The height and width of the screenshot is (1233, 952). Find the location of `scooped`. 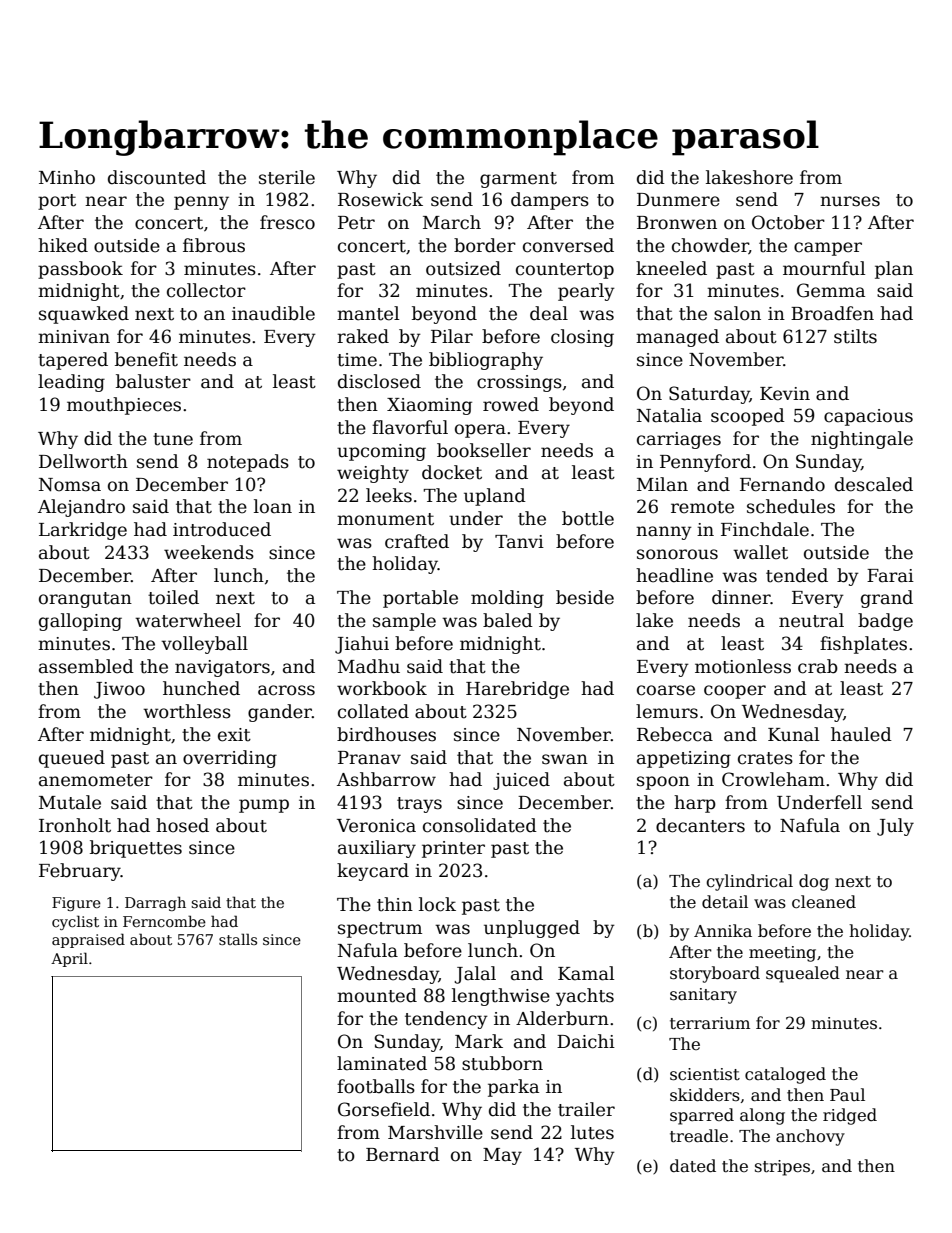

scooped is located at coordinates (748, 417).
